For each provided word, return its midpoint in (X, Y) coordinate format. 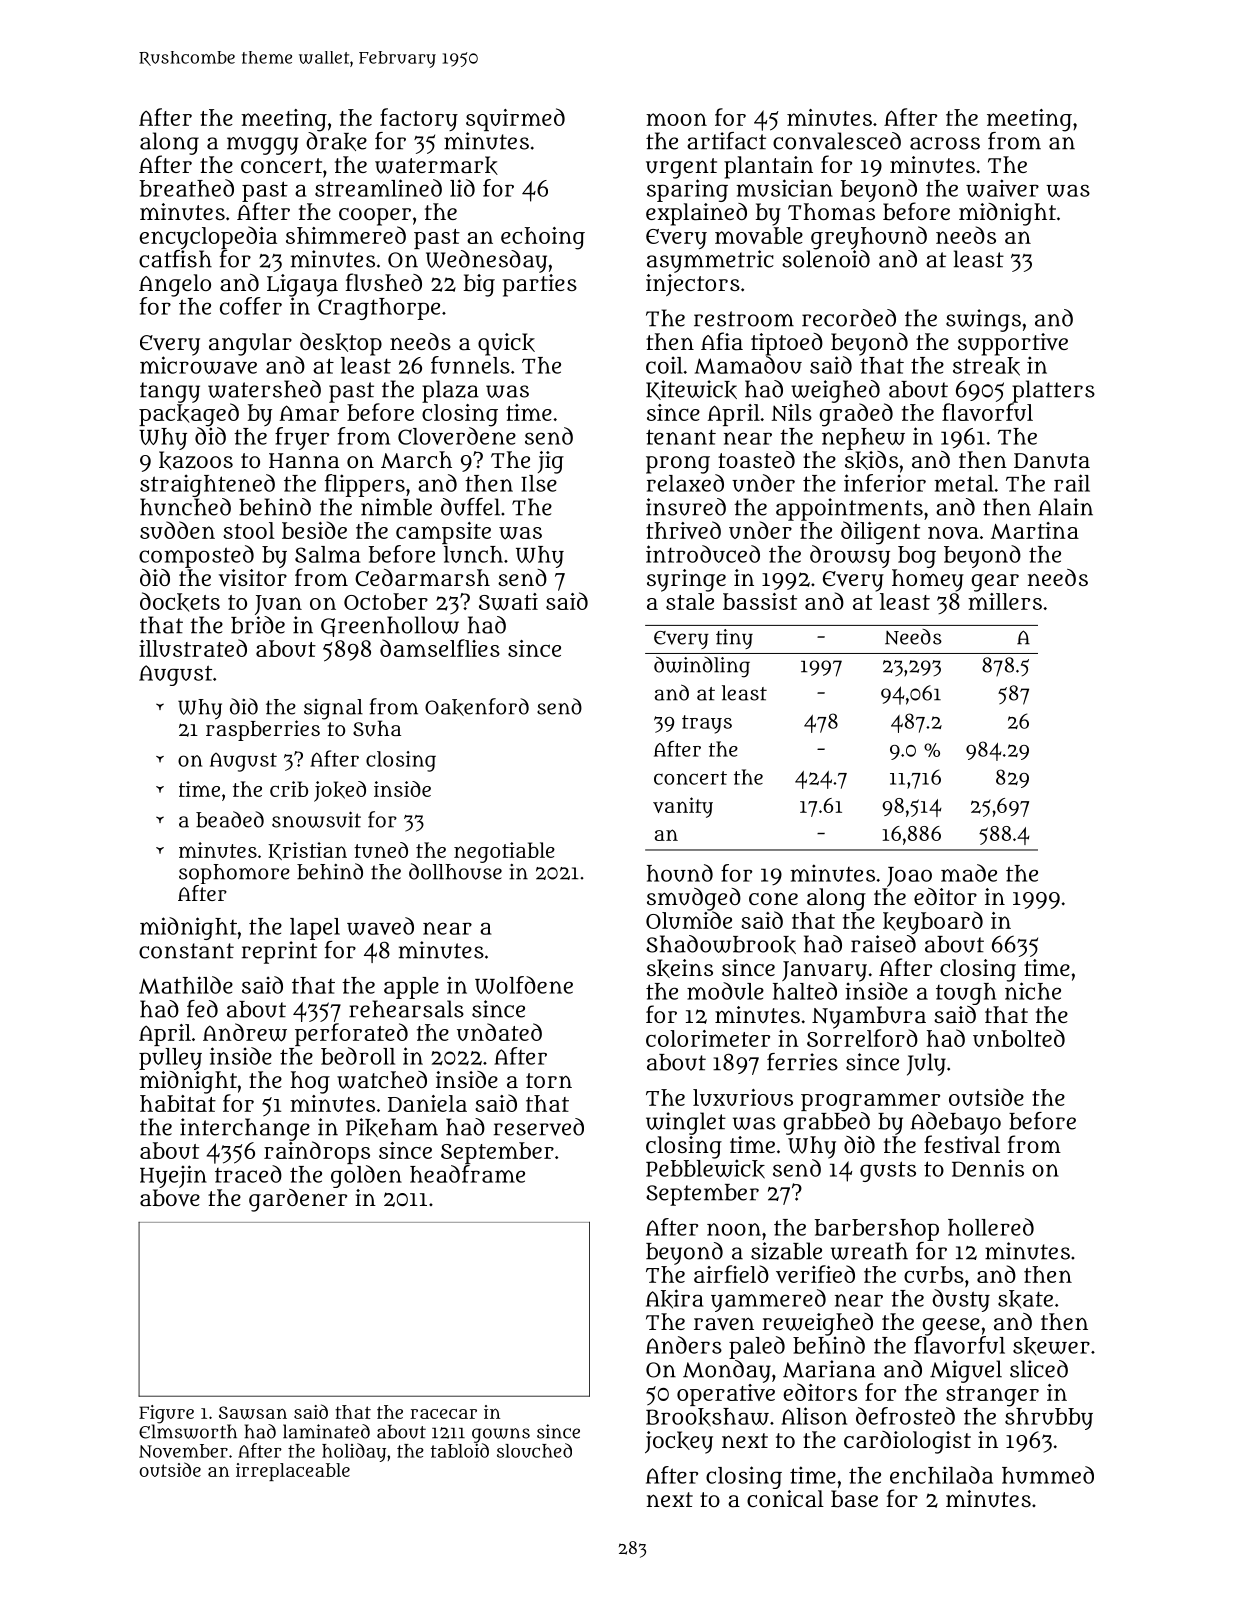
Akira (675, 1299)
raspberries (263, 730)
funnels (470, 365)
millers (1005, 601)
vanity (683, 807)
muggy (262, 146)
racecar (443, 1414)
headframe (467, 1174)
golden (366, 1176)
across (945, 143)
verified (815, 1274)
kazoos (196, 460)
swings (983, 320)
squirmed (515, 119)
